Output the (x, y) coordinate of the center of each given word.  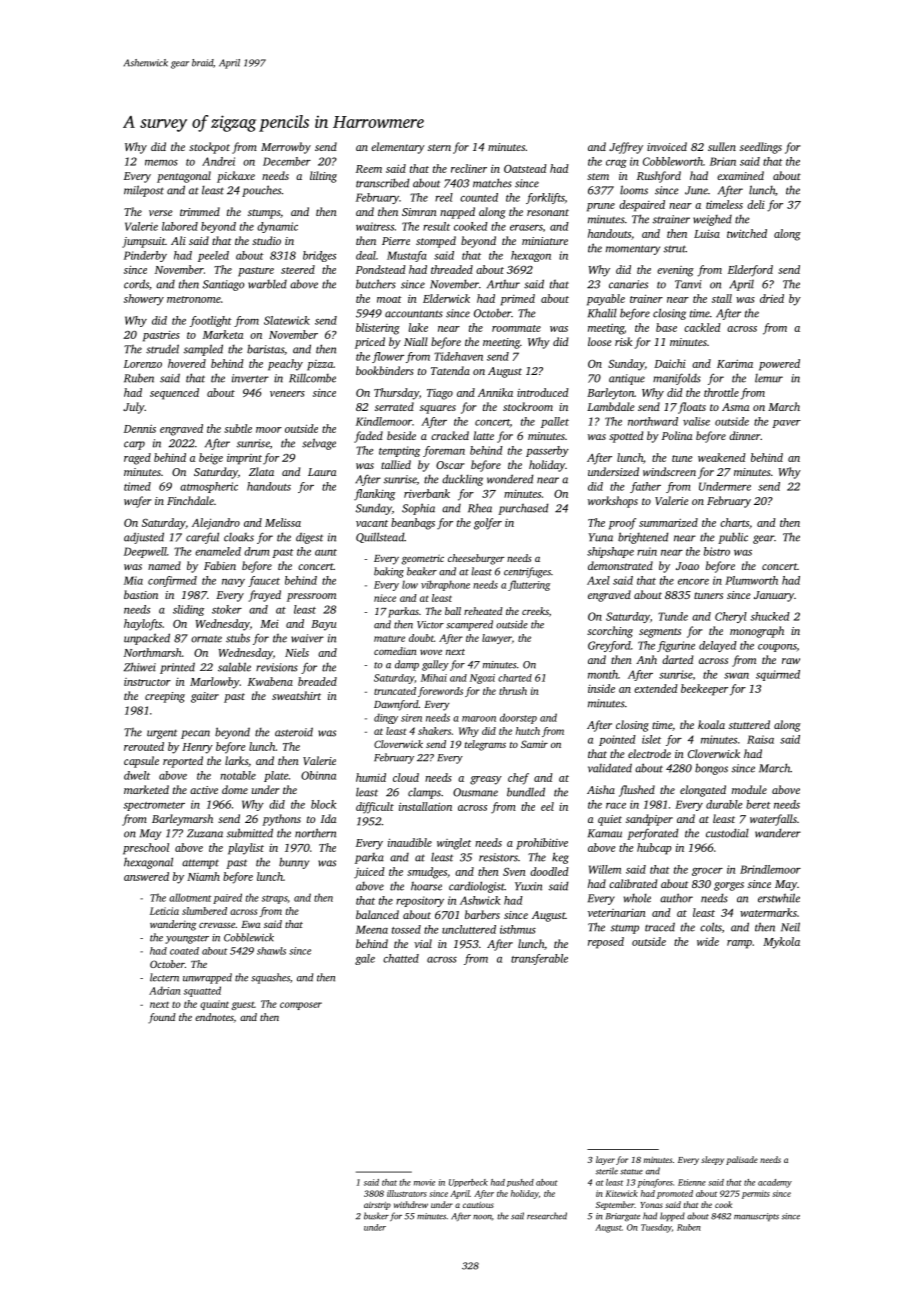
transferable (539, 959)
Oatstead (525, 168)
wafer (138, 502)
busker (376, 1216)
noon (482, 1217)
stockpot (209, 148)
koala (711, 724)
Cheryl (731, 617)
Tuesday (656, 1228)
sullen (722, 146)
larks (236, 760)
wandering (173, 925)
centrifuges (527, 572)
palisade (742, 1160)
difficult (375, 808)
